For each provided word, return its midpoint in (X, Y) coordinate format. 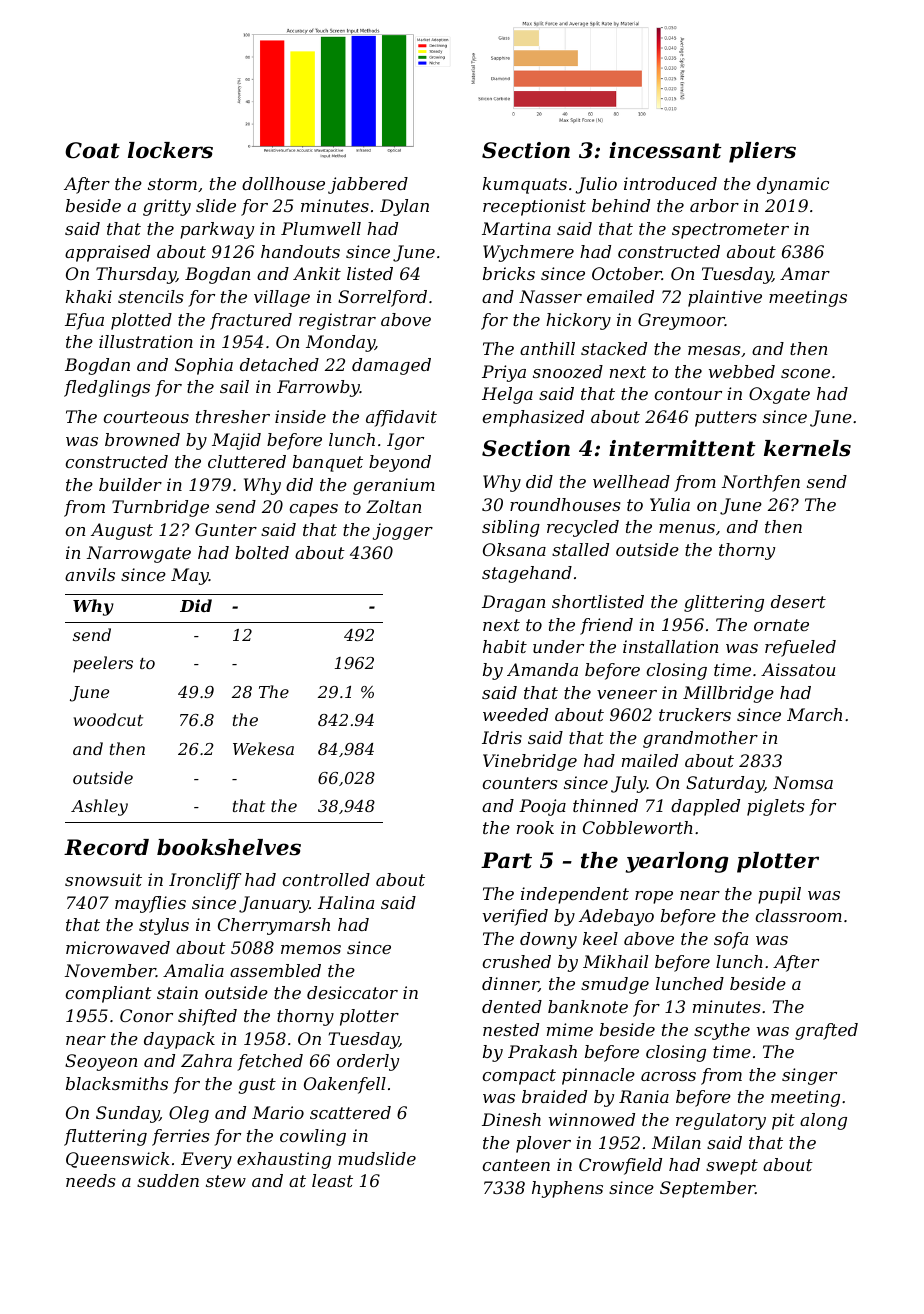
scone (805, 373)
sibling (511, 528)
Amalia (193, 970)
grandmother (700, 739)
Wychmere (528, 253)
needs (91, 1180)
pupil (779, 895)
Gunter (226, 529)
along (823, 1121)
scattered (350, 1112)
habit (505, 646)
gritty (167, 207)
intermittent (682, 448)
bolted (262, 552)
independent (575, 895)
